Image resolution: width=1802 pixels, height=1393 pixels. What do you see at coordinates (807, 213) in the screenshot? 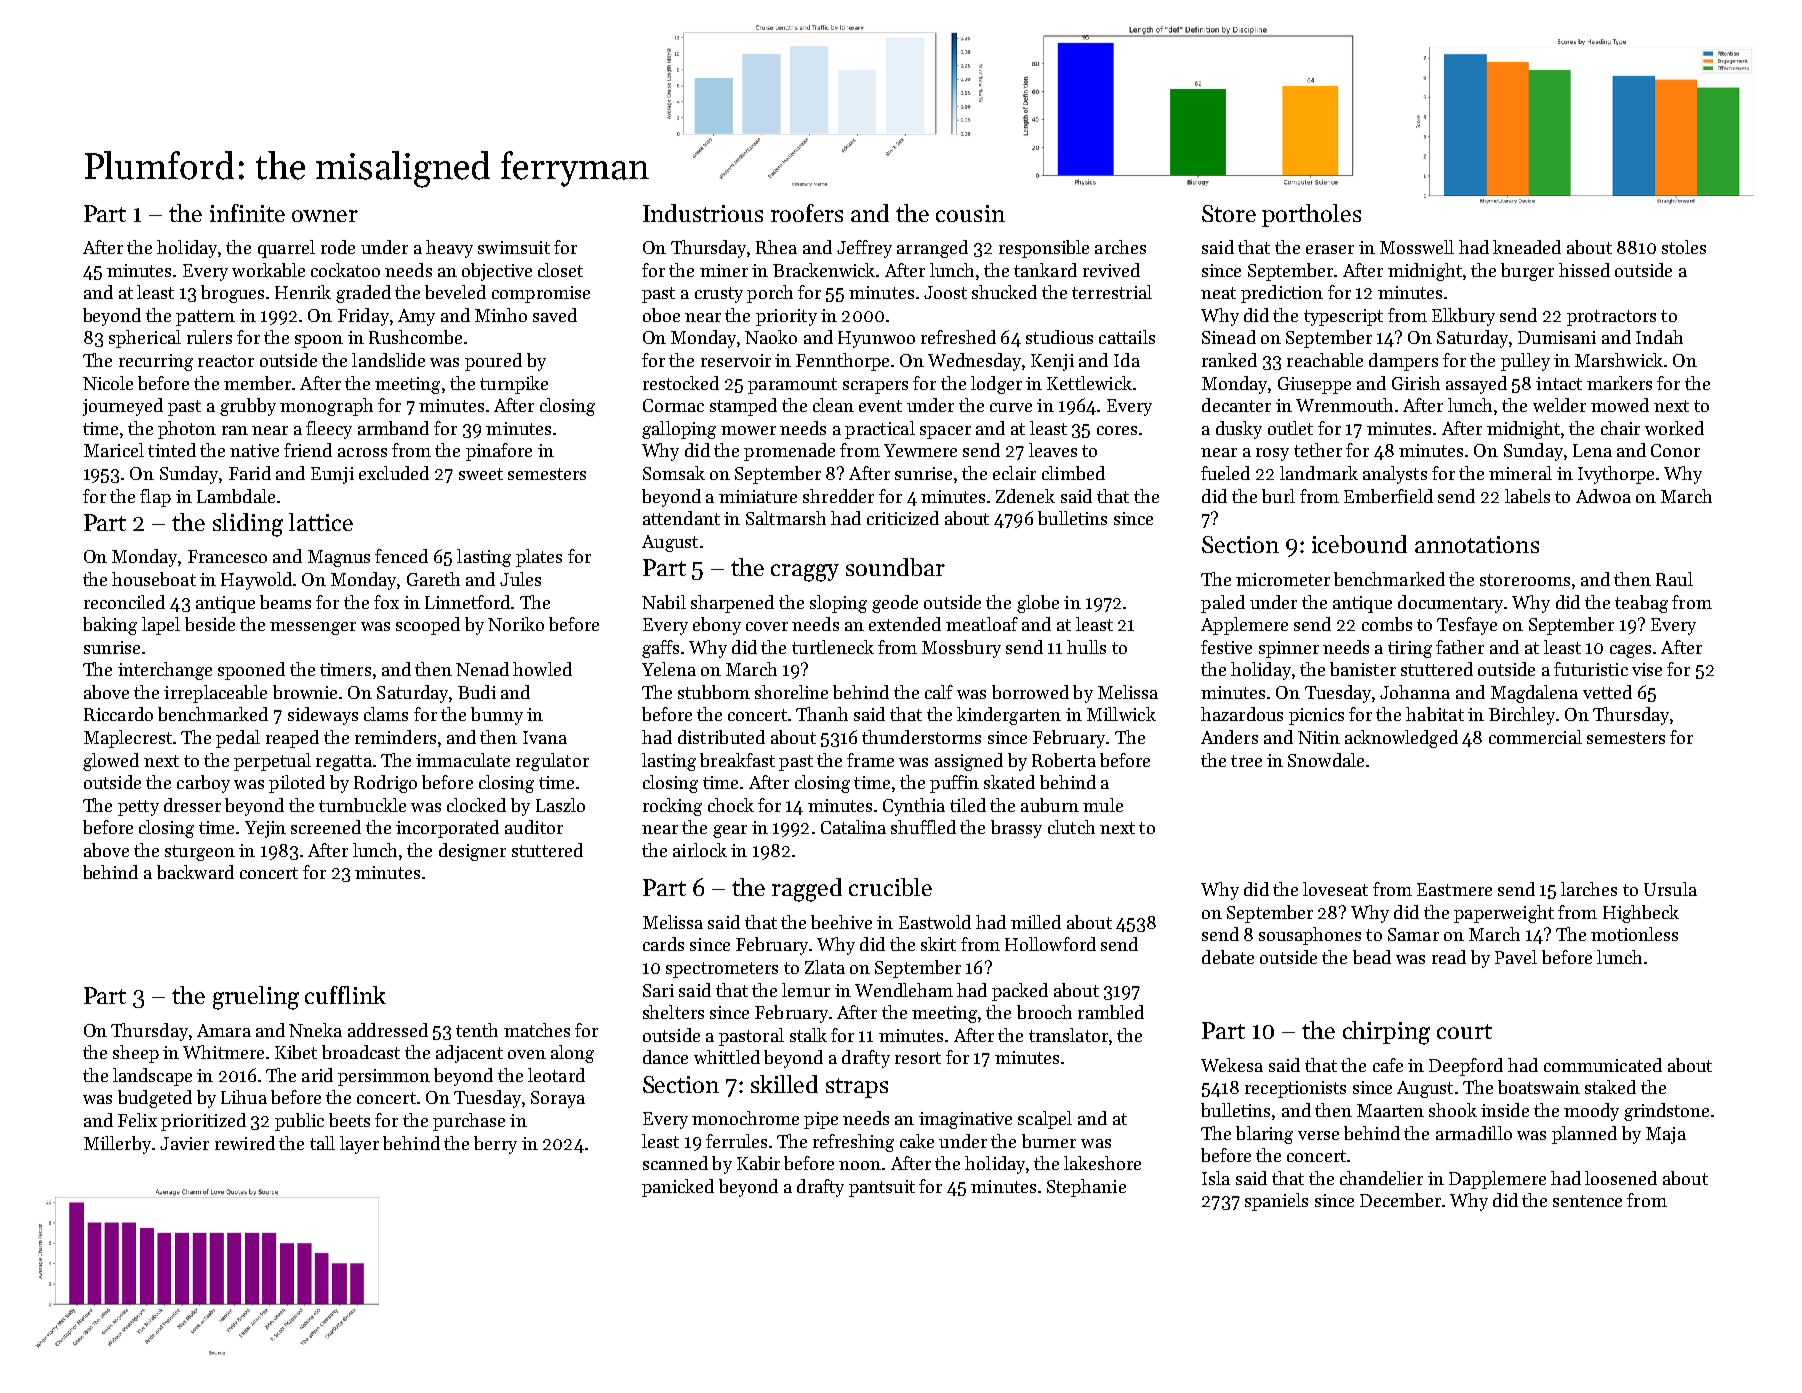
I see `roofers` at bounding box center [807, 213].
